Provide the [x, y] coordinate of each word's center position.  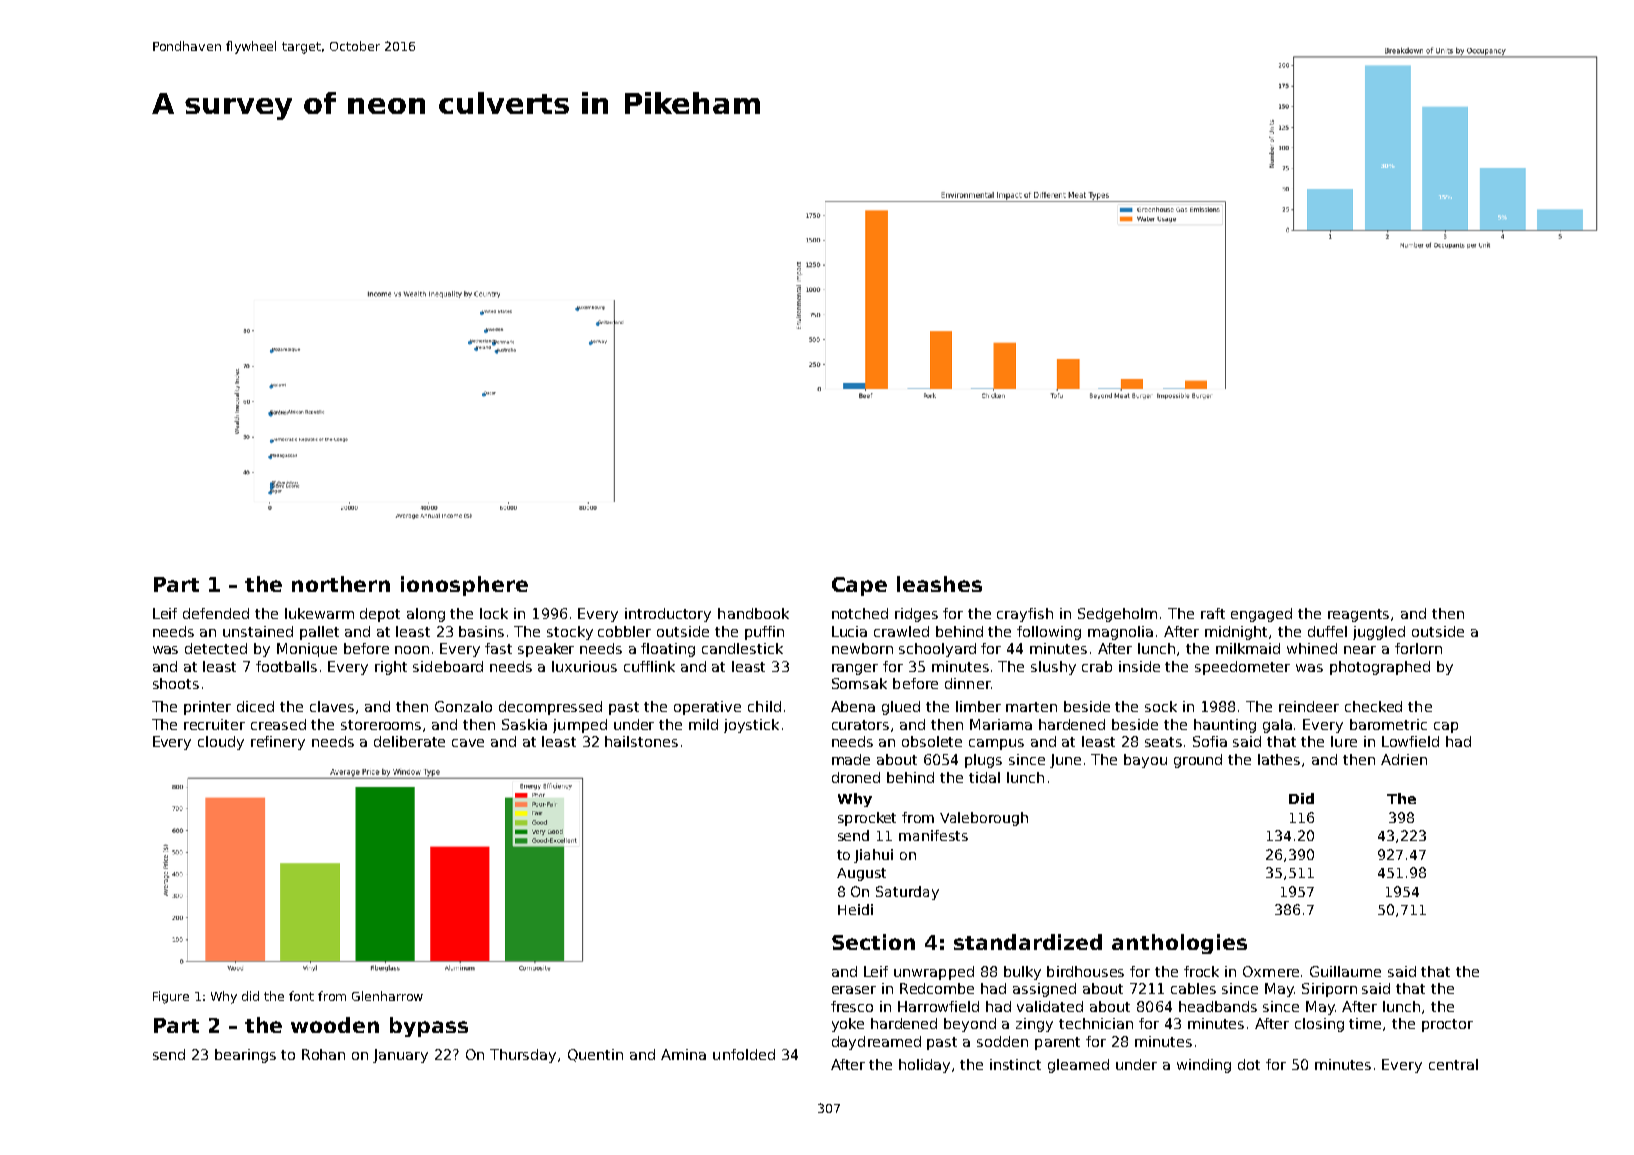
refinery [278, 743]
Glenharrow [387, 996]
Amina [683, 1054]
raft [1213, 613]
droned [856, 777]
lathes [1279, 759]
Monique [307, 650]
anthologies [1179, 944]
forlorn [1418, 648]
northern [341, 584]
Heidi [855, 909]
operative [707, 708]
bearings [245, 1056]
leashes [939, 584]
